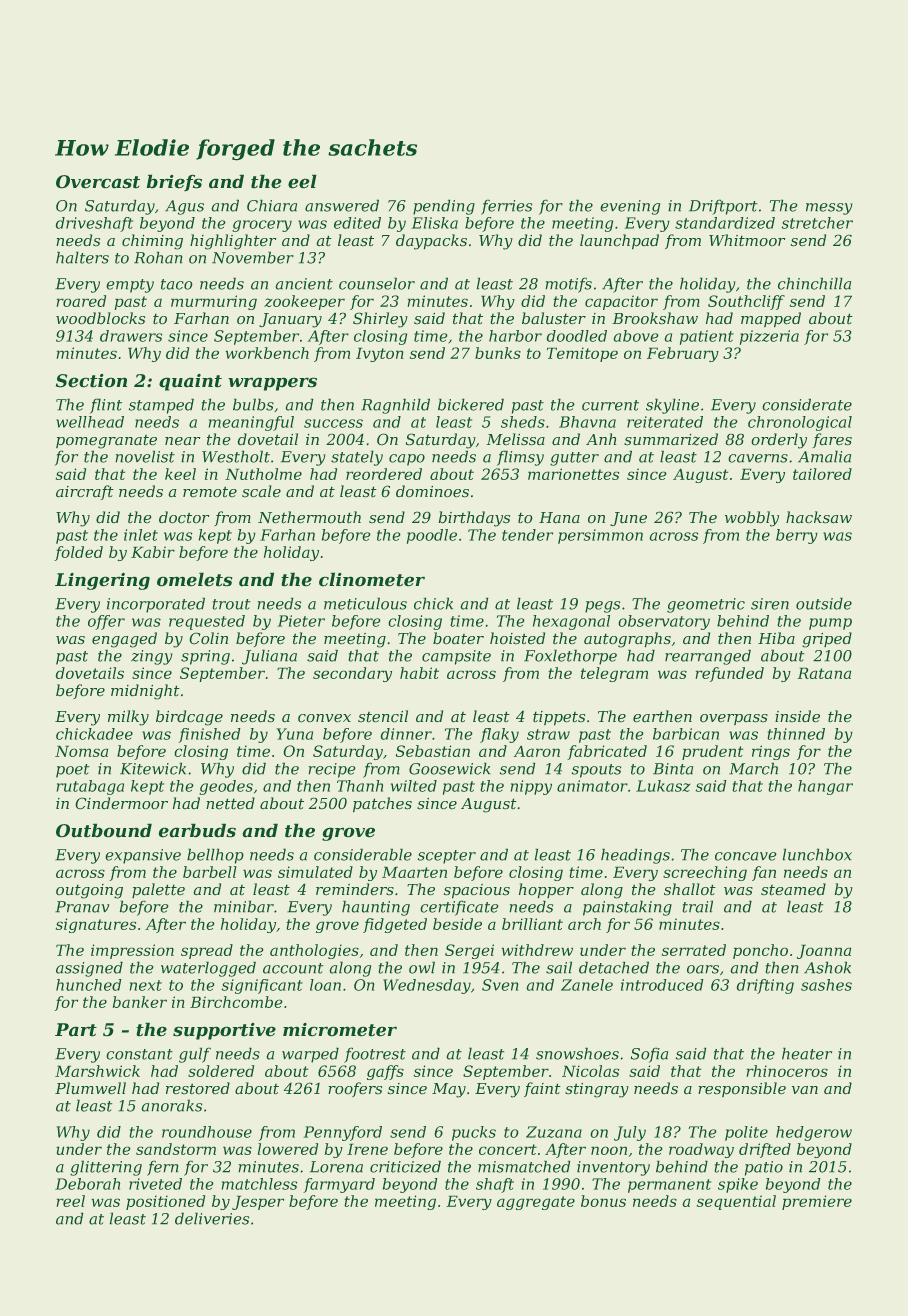  I want to click on wellhead, so click(90, 422).
